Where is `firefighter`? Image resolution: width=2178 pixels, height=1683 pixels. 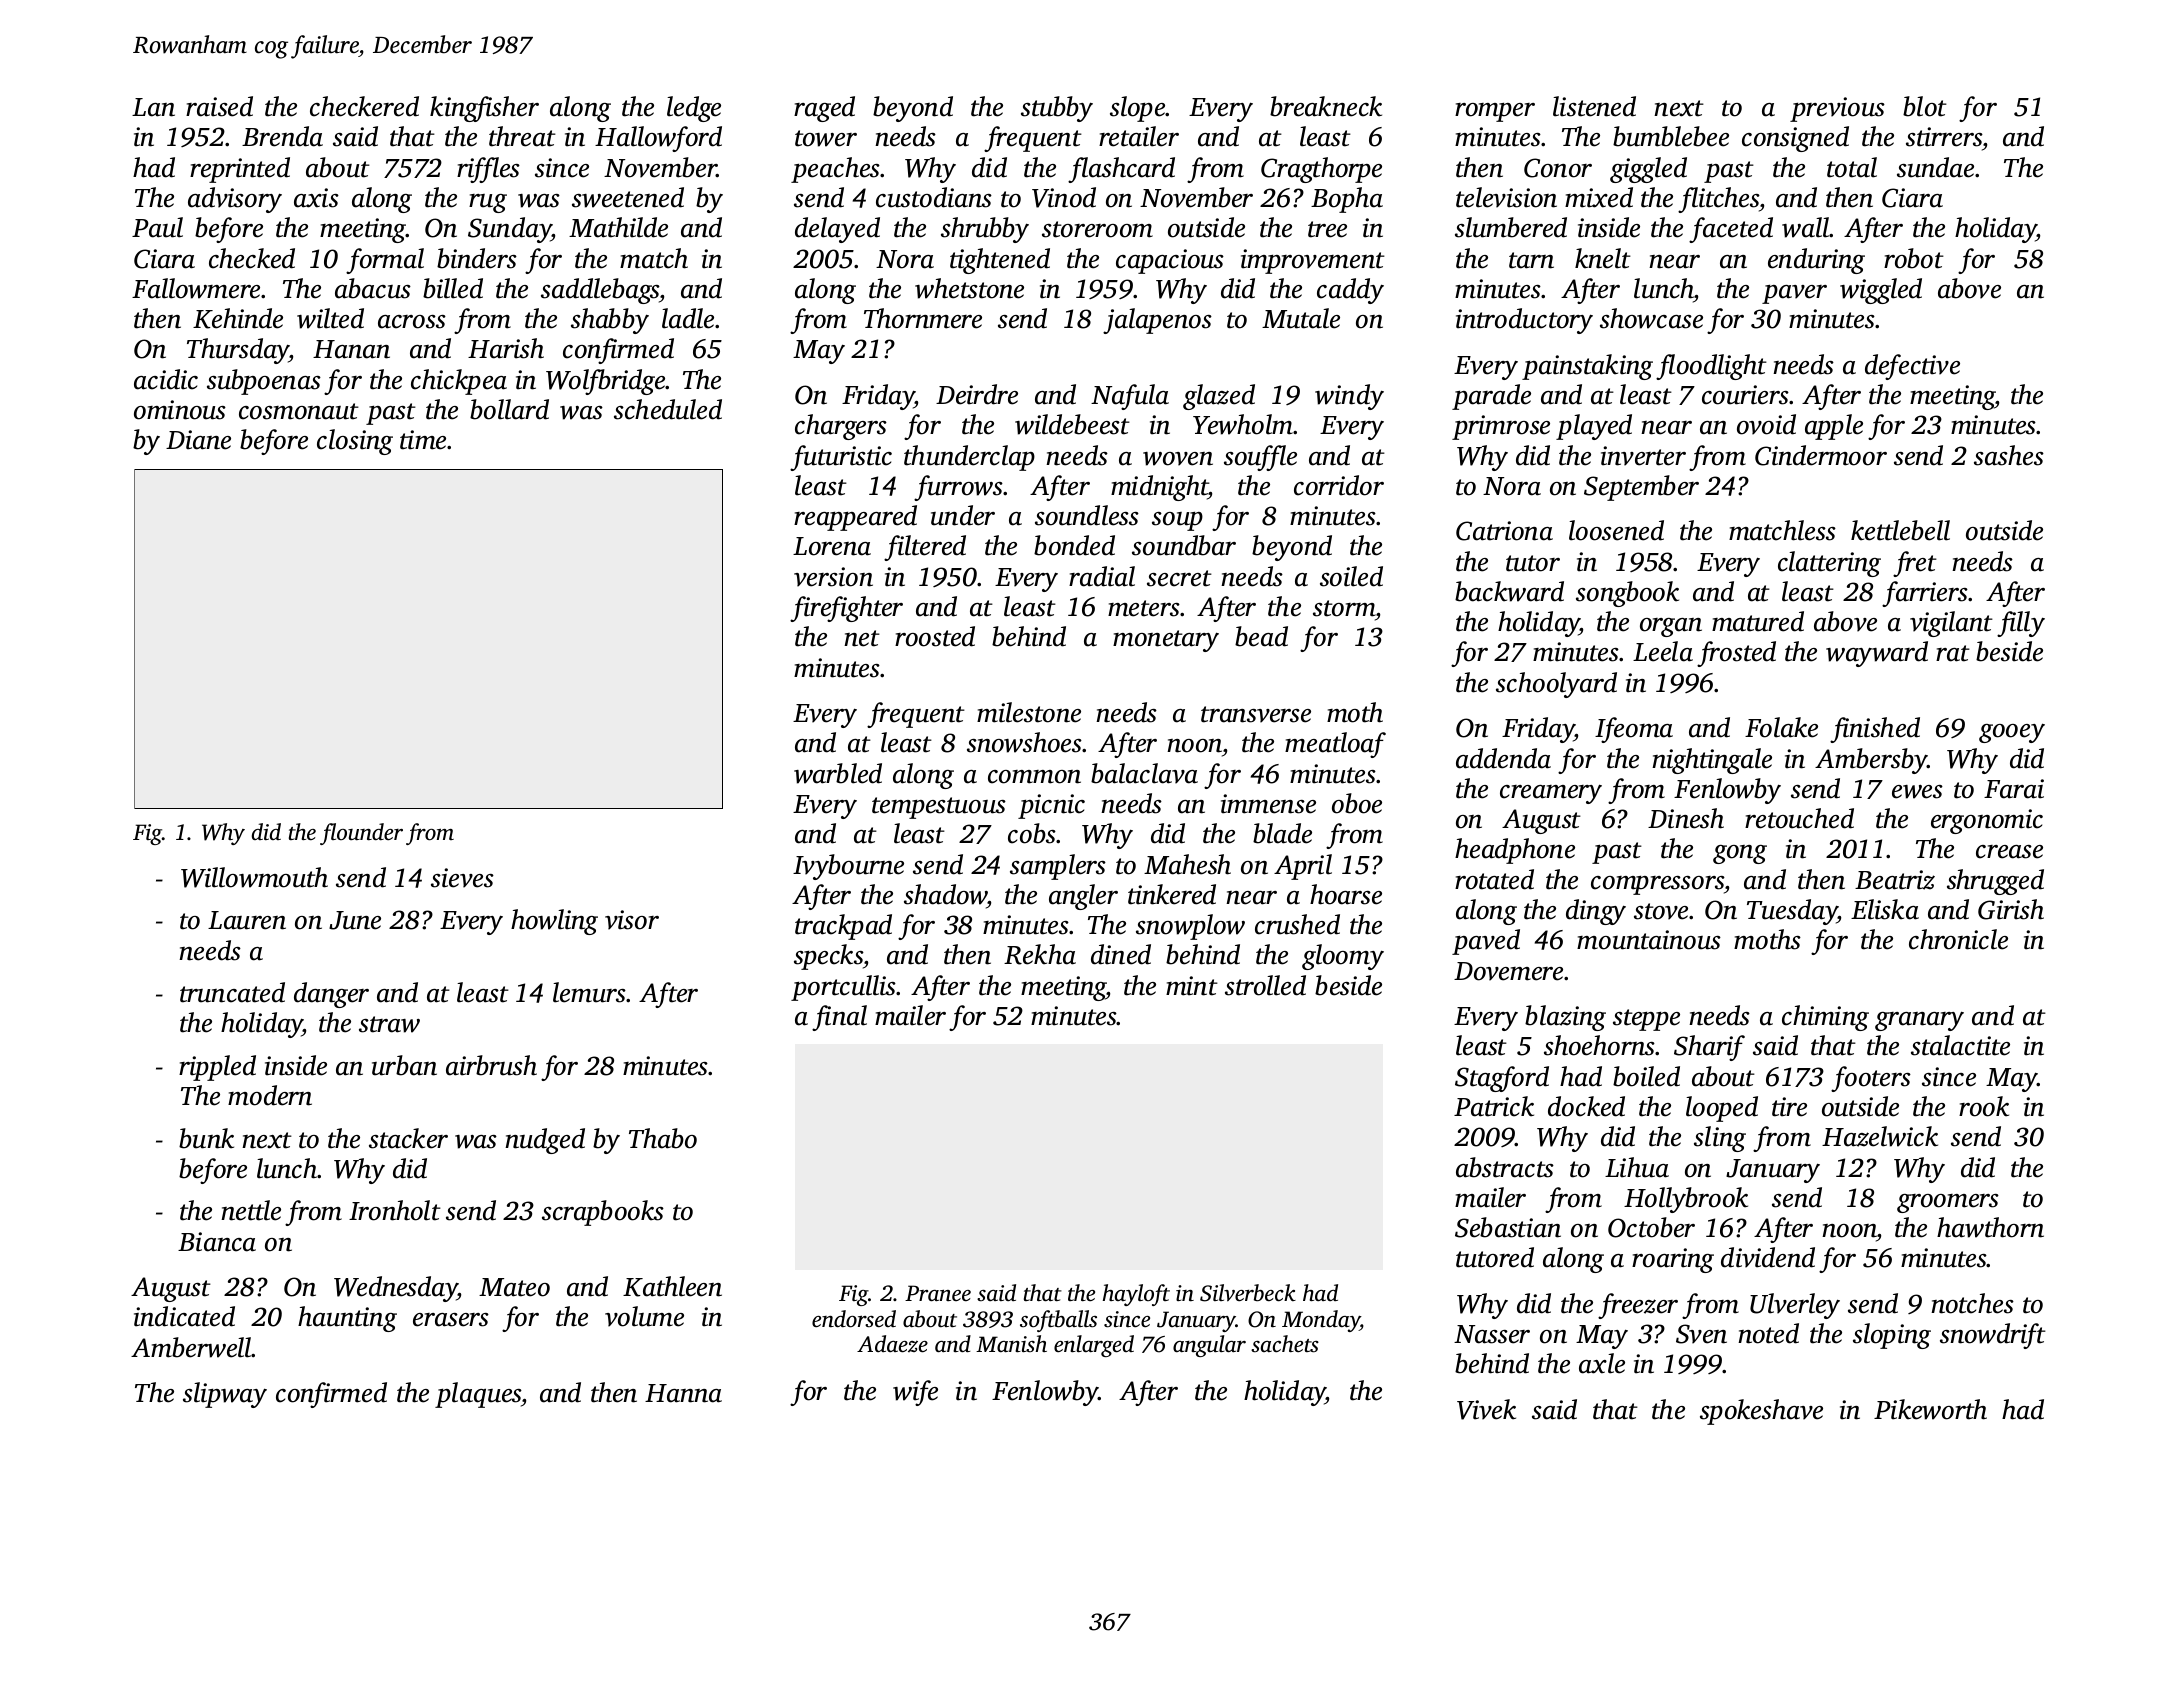
firefighter is located at coordinates (846, 609).
